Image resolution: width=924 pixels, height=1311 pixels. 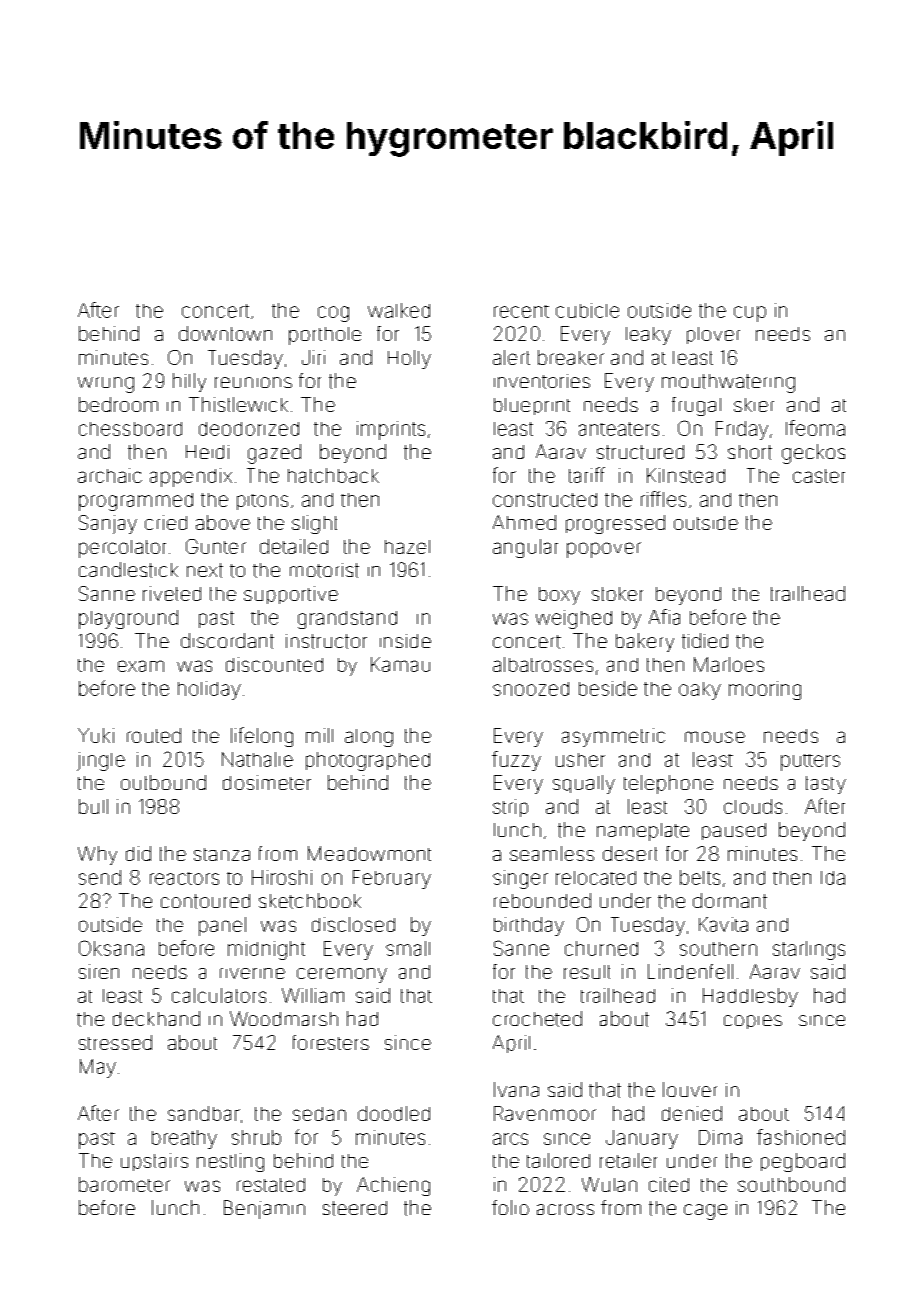 I want to click on nameplate, so click(x=643, y=832).
